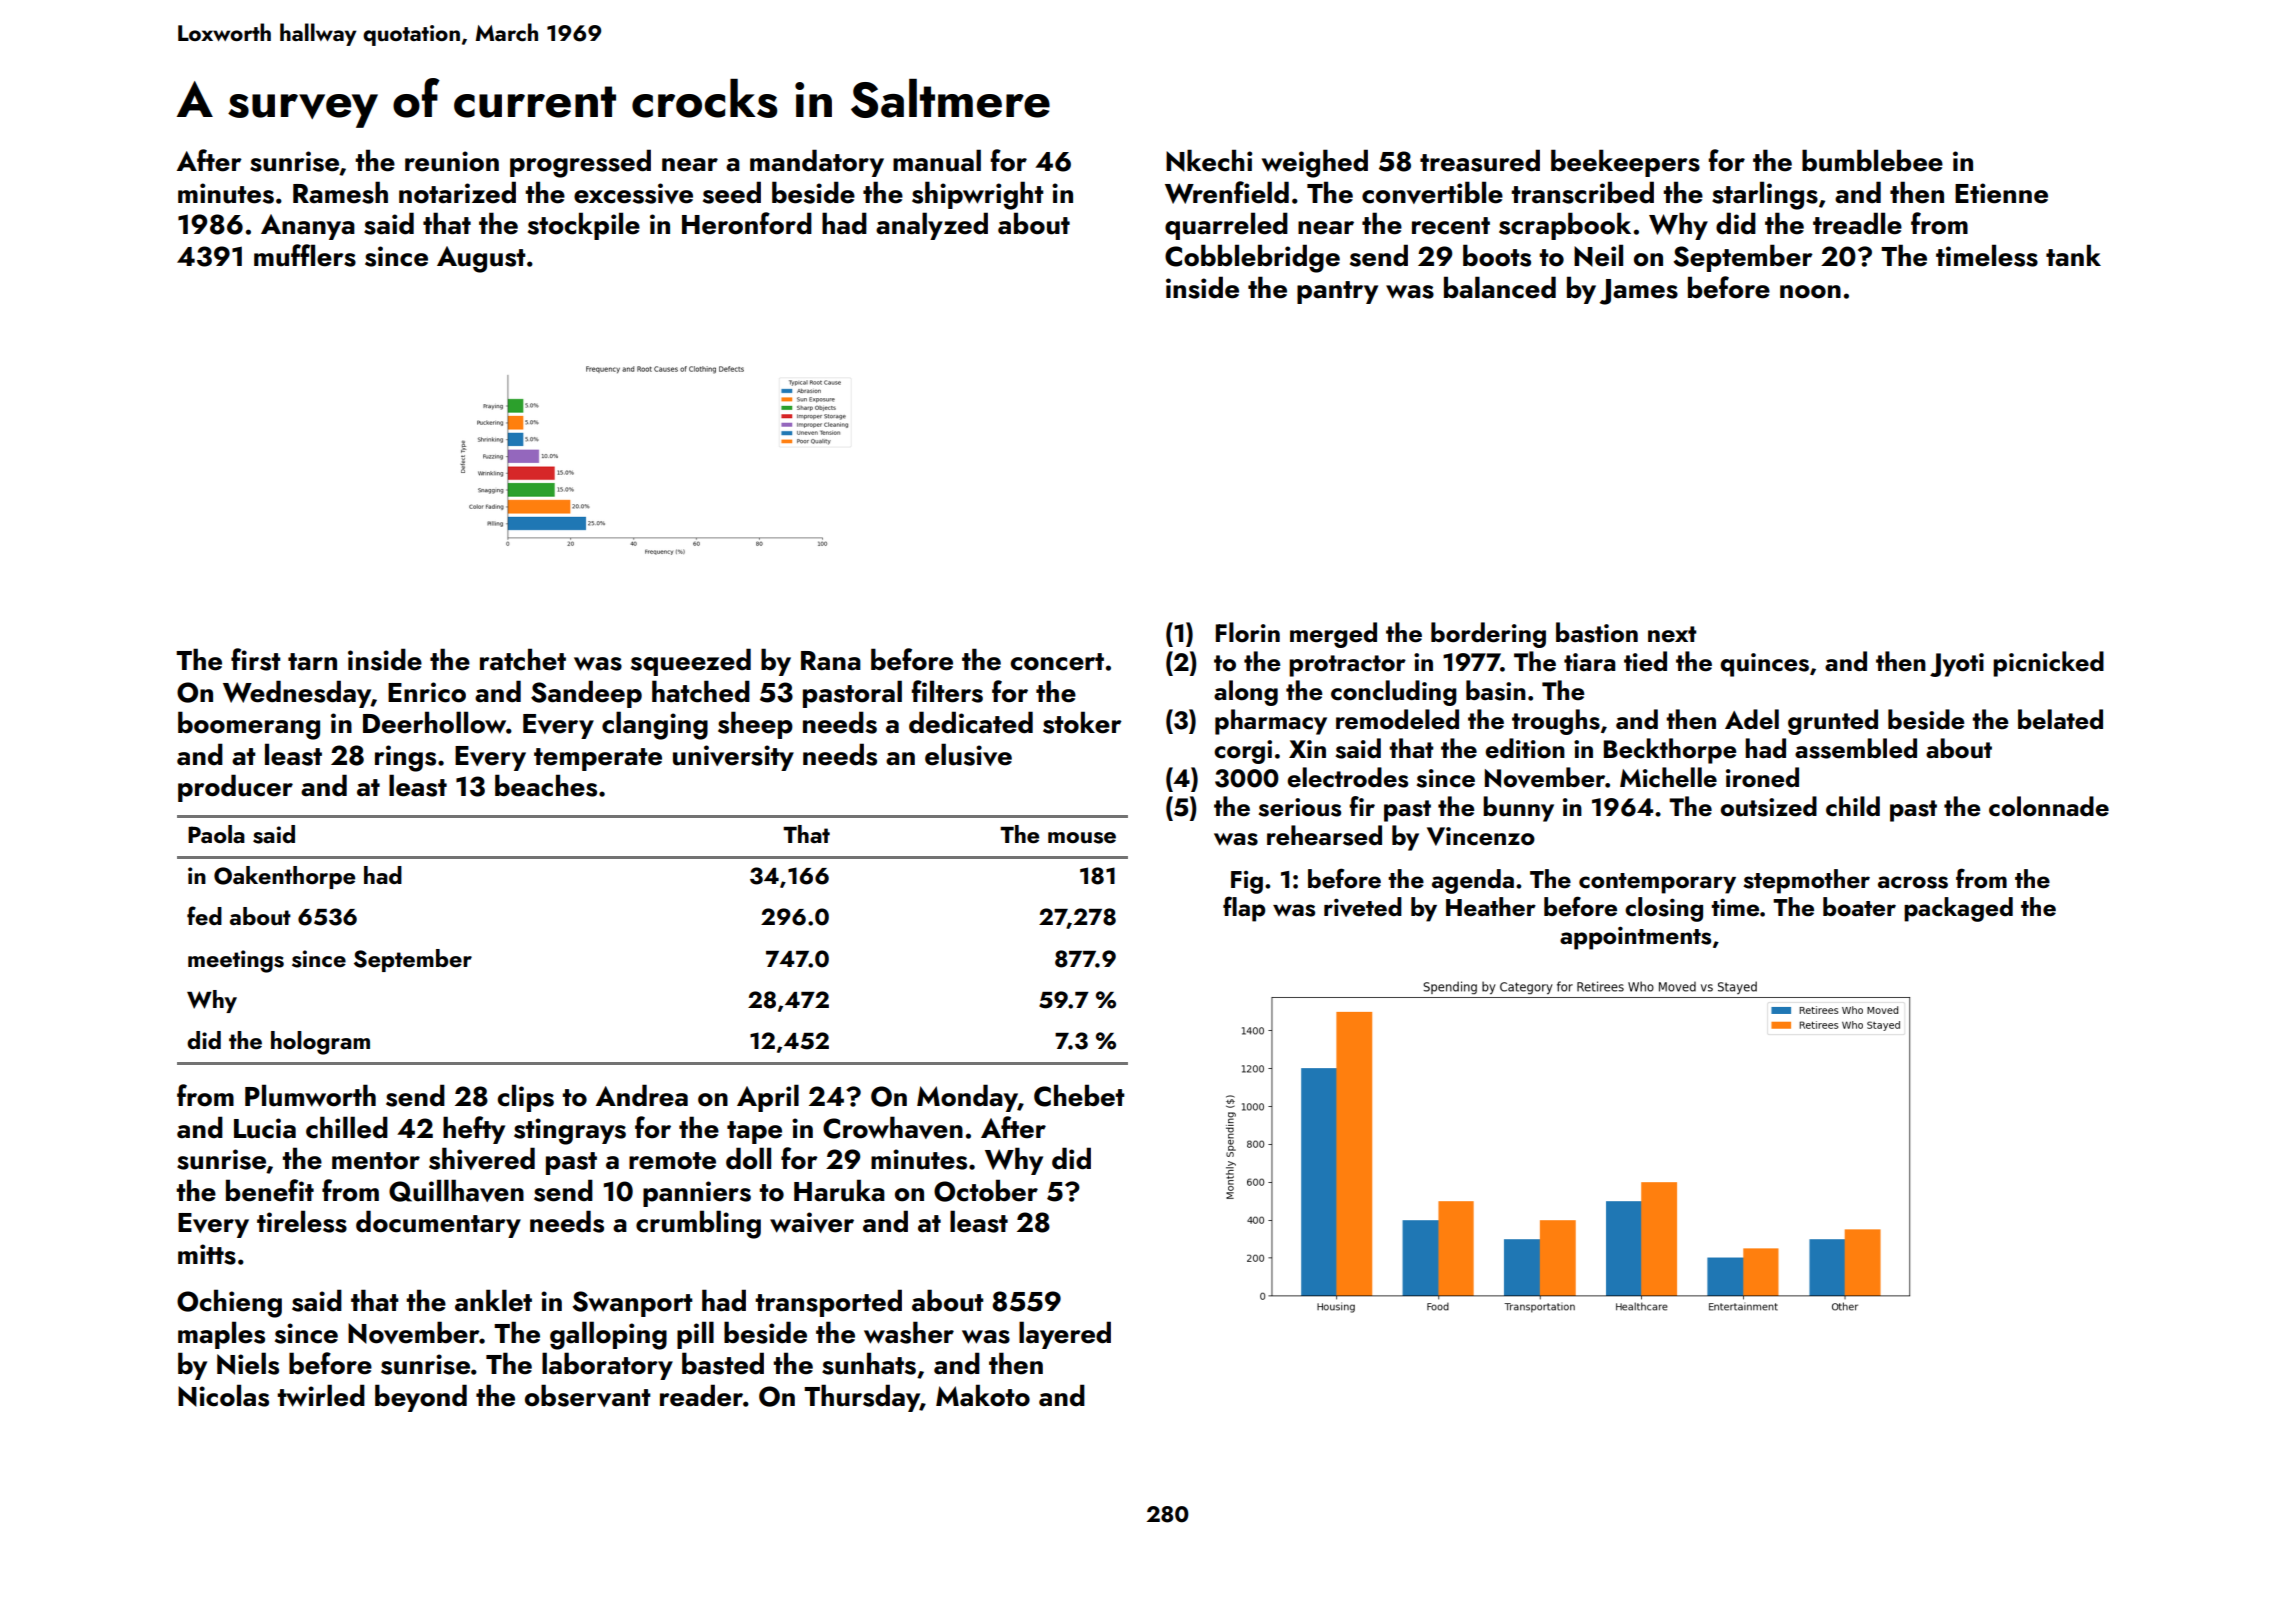  I want to click on temperate, so click(598, 759).
